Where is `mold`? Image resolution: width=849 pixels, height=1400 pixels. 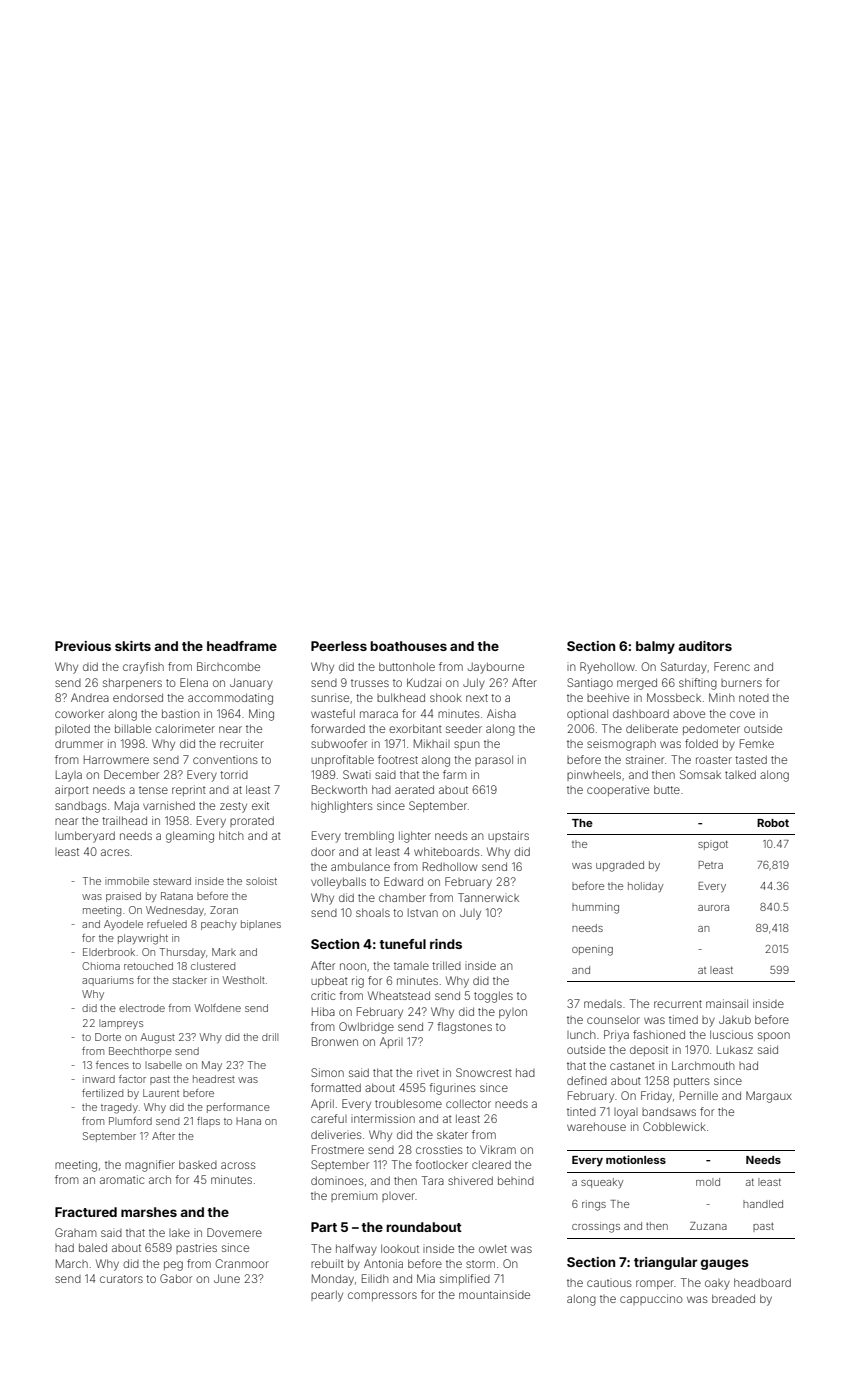
mold is located at coordinates (708, 1182).
